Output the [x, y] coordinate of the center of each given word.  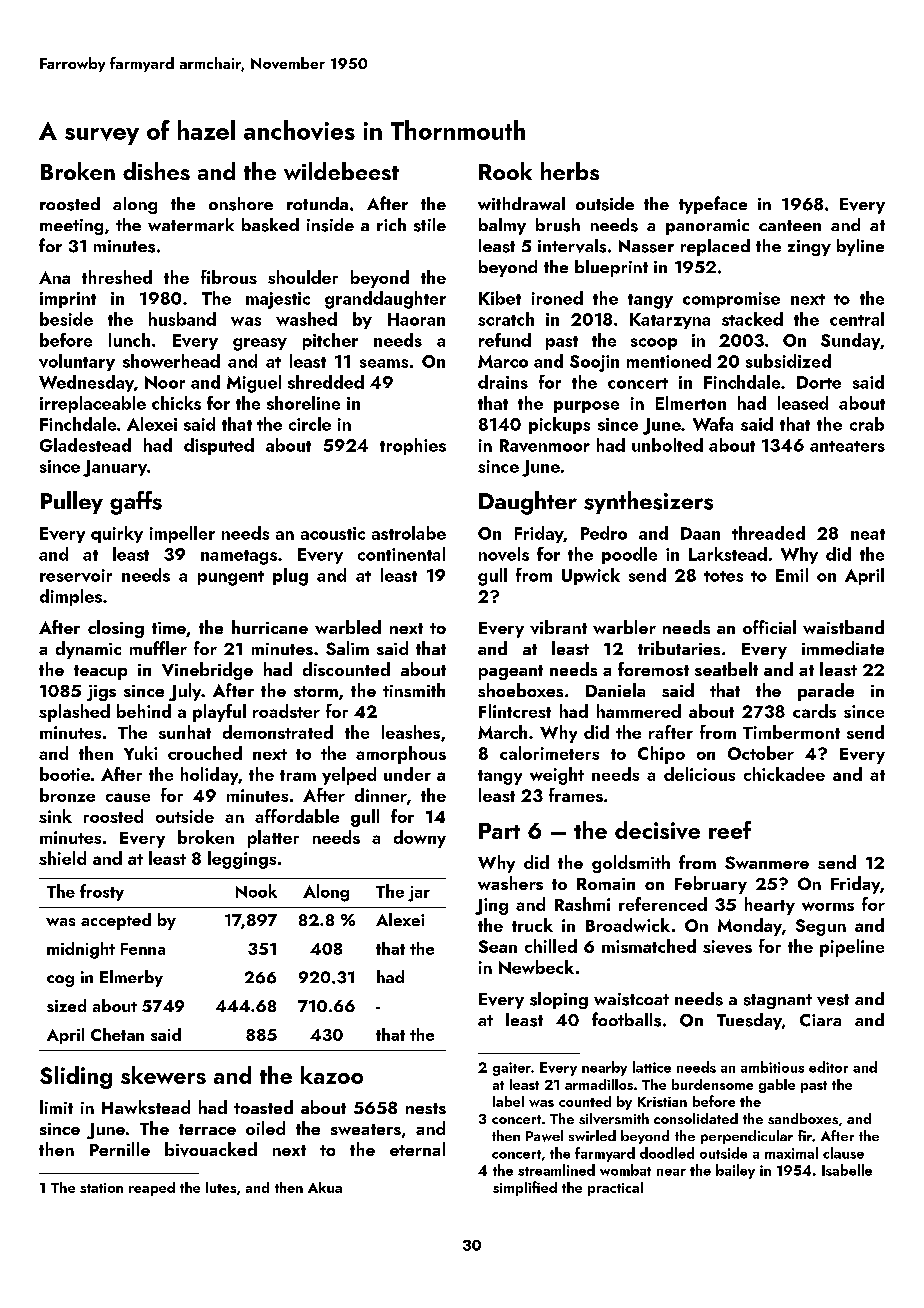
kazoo [332, 1075]
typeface [713, 205]
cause [128, 797]
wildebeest [341, 171]
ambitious [772, 1067]
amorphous [401, 755]
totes [723, 576]
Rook [505, 171]
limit [56, 1107]
